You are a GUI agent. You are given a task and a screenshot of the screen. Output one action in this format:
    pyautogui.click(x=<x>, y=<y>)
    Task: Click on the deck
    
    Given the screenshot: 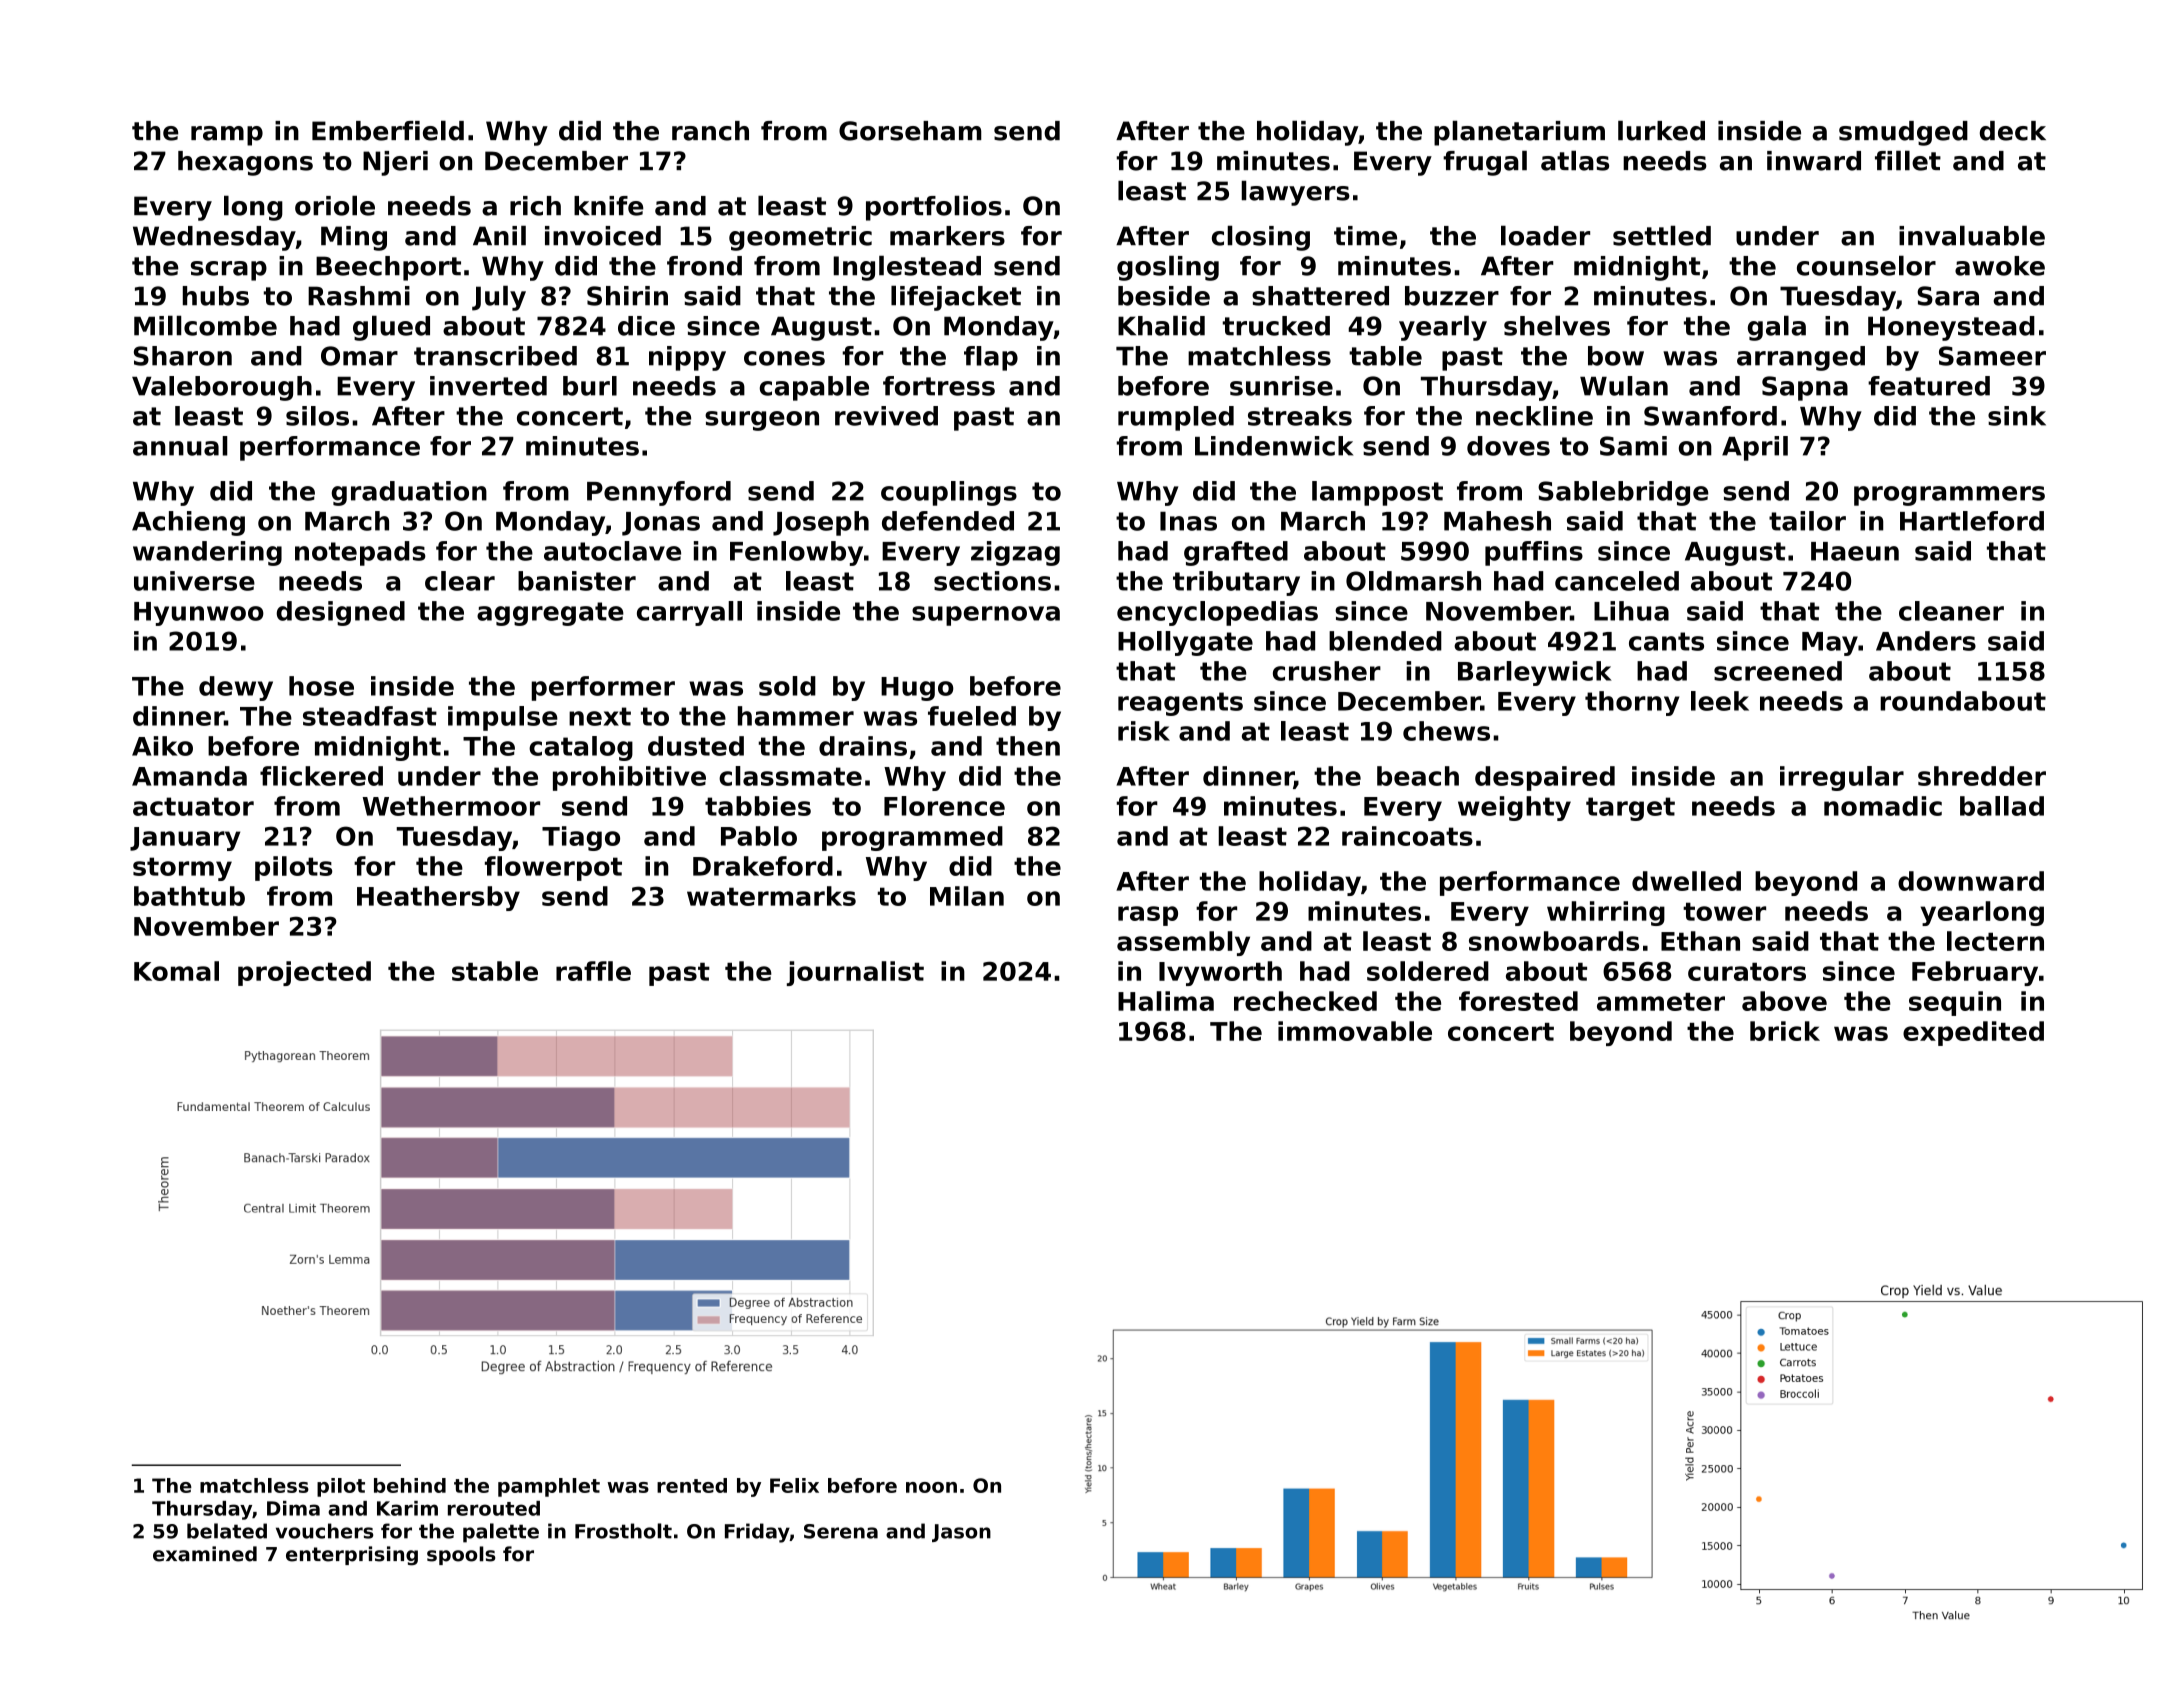 What is the action you would take?
    pyautogui.click(x=2013, y=131)
